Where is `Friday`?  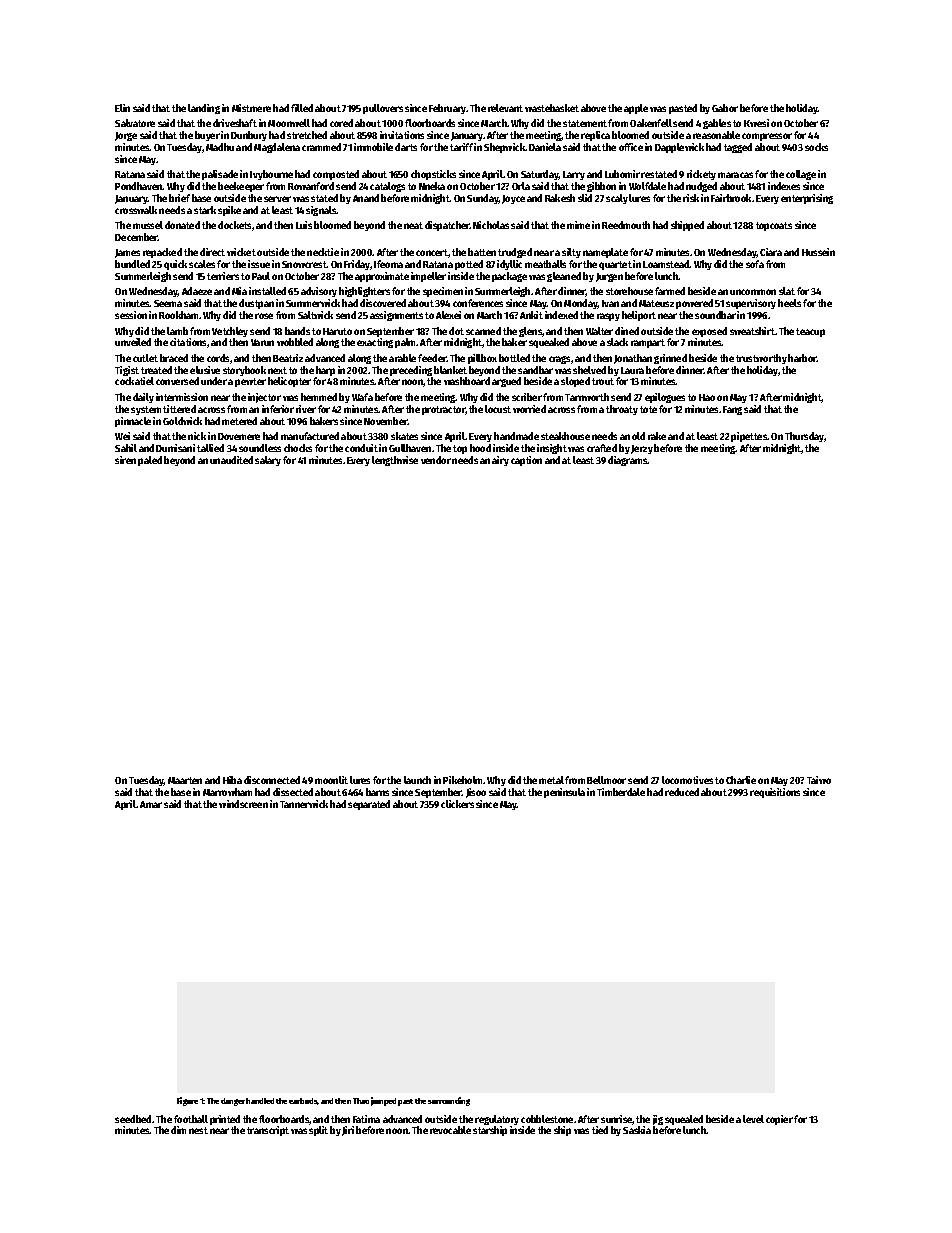
Friday is located at coordinates (357, 265).
